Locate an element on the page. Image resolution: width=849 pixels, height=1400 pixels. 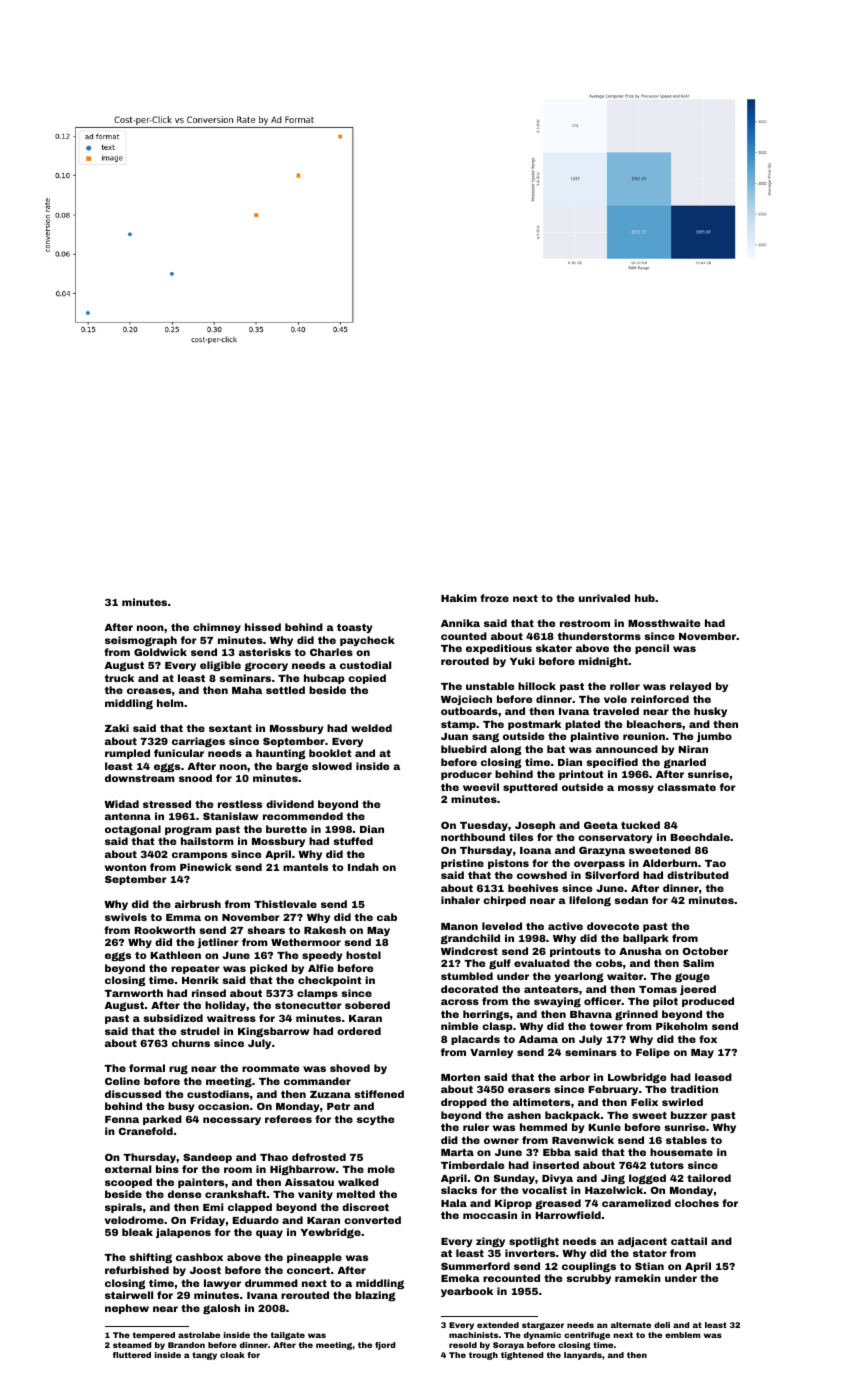
Hakim is located at coordinates (459, 598).
